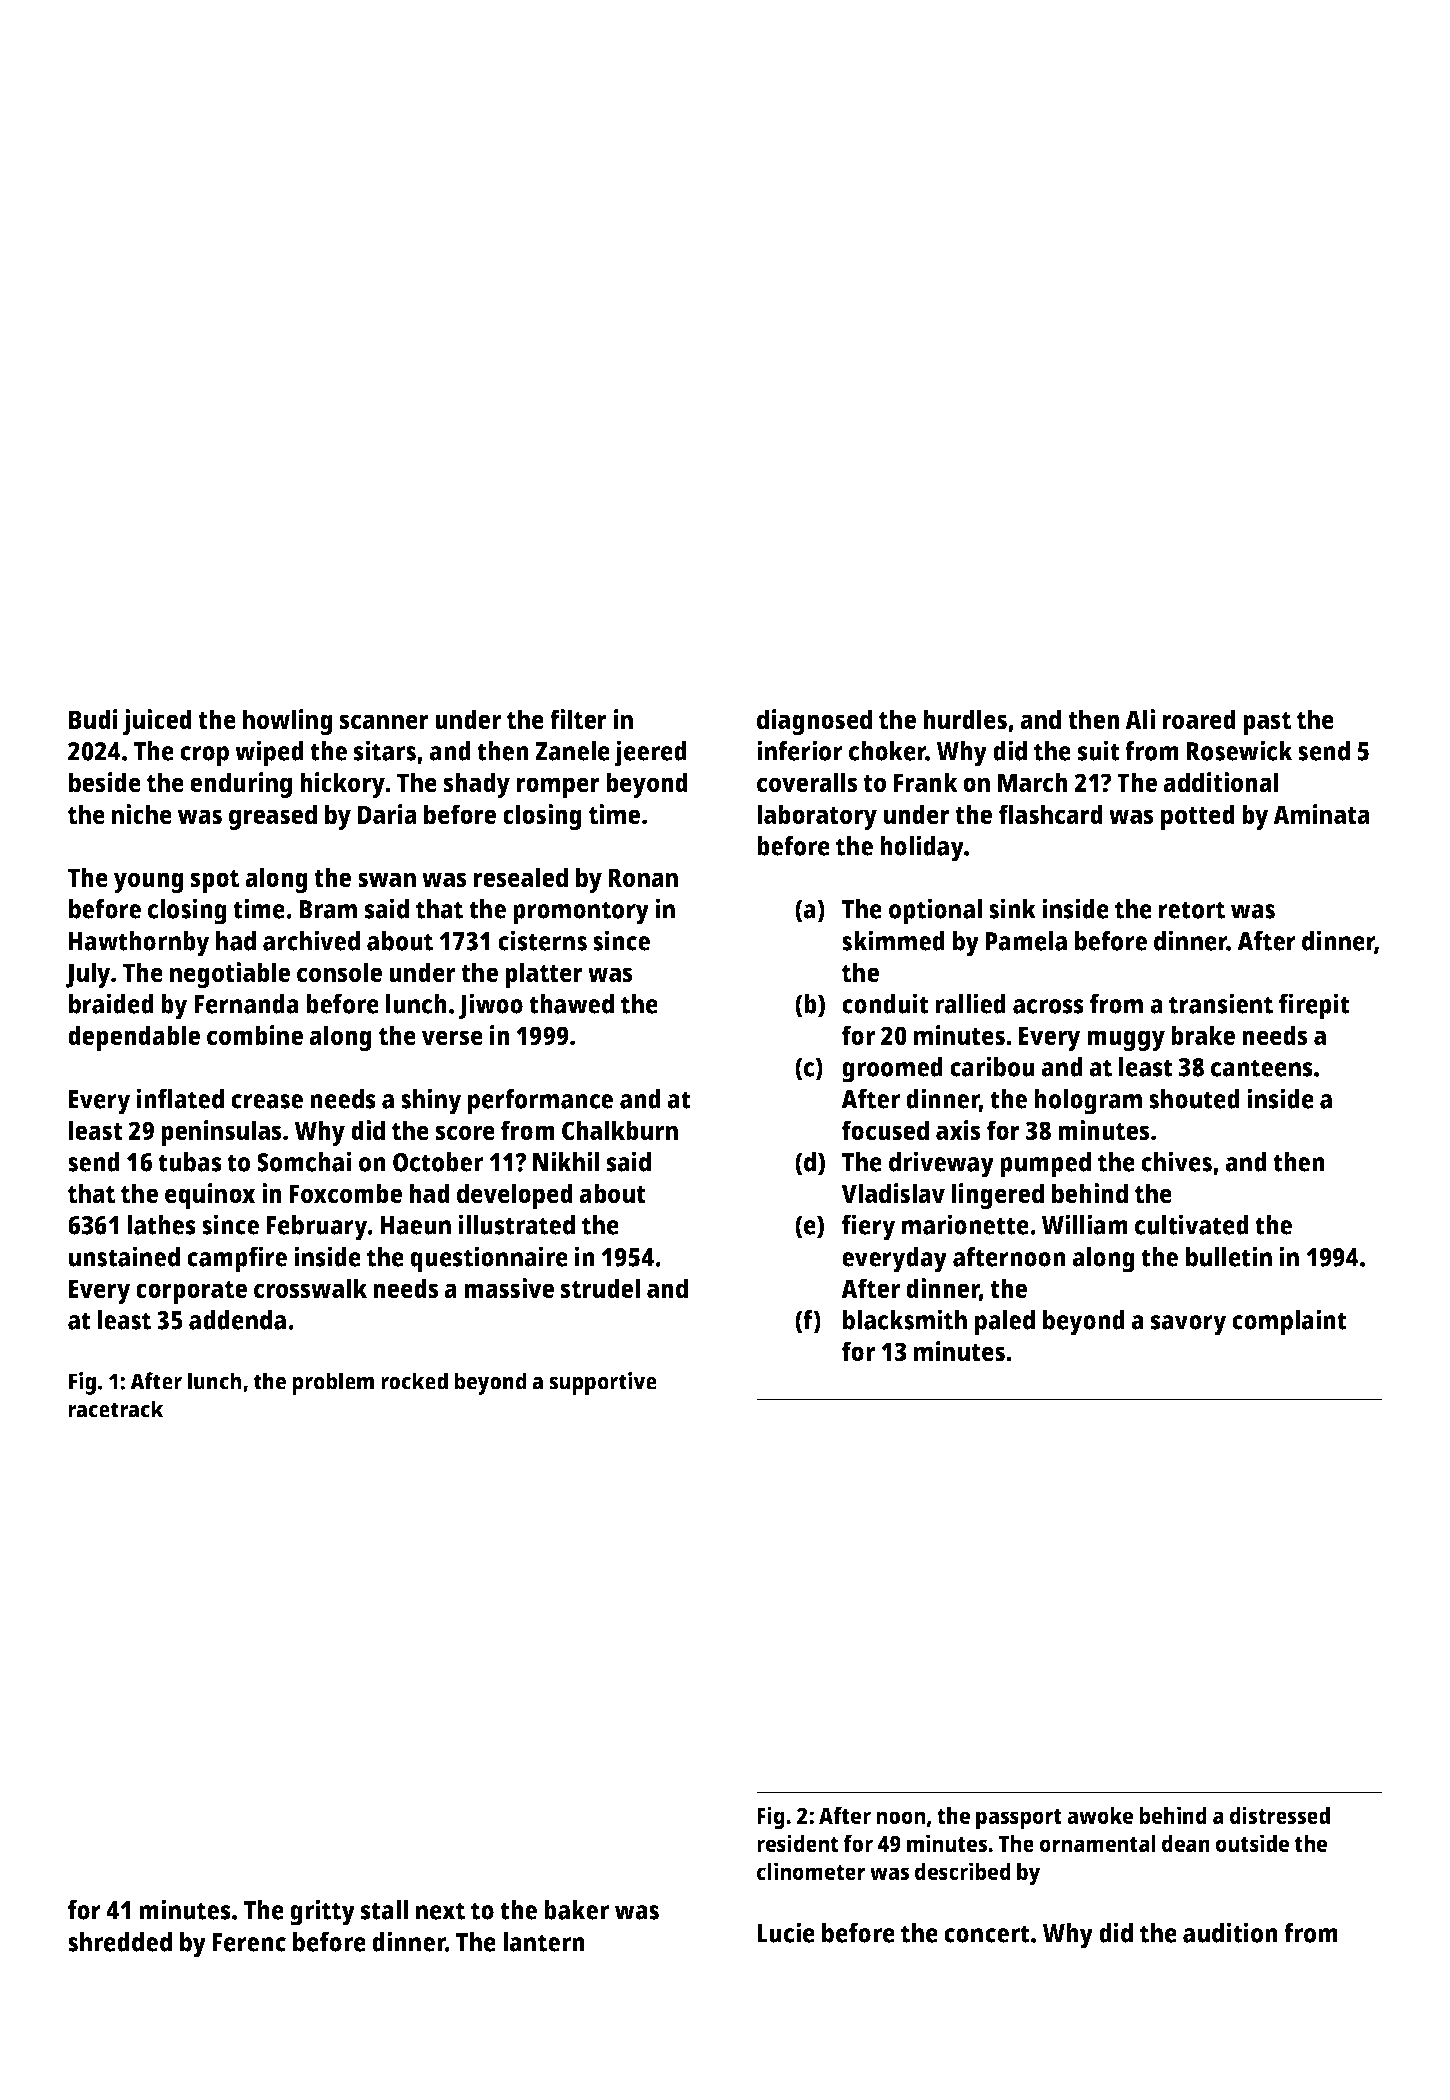 The height and width of the page is (2100, 1450). Describe the element at coordinates (1005, 1323) in the page. I see `paled` at that location.
